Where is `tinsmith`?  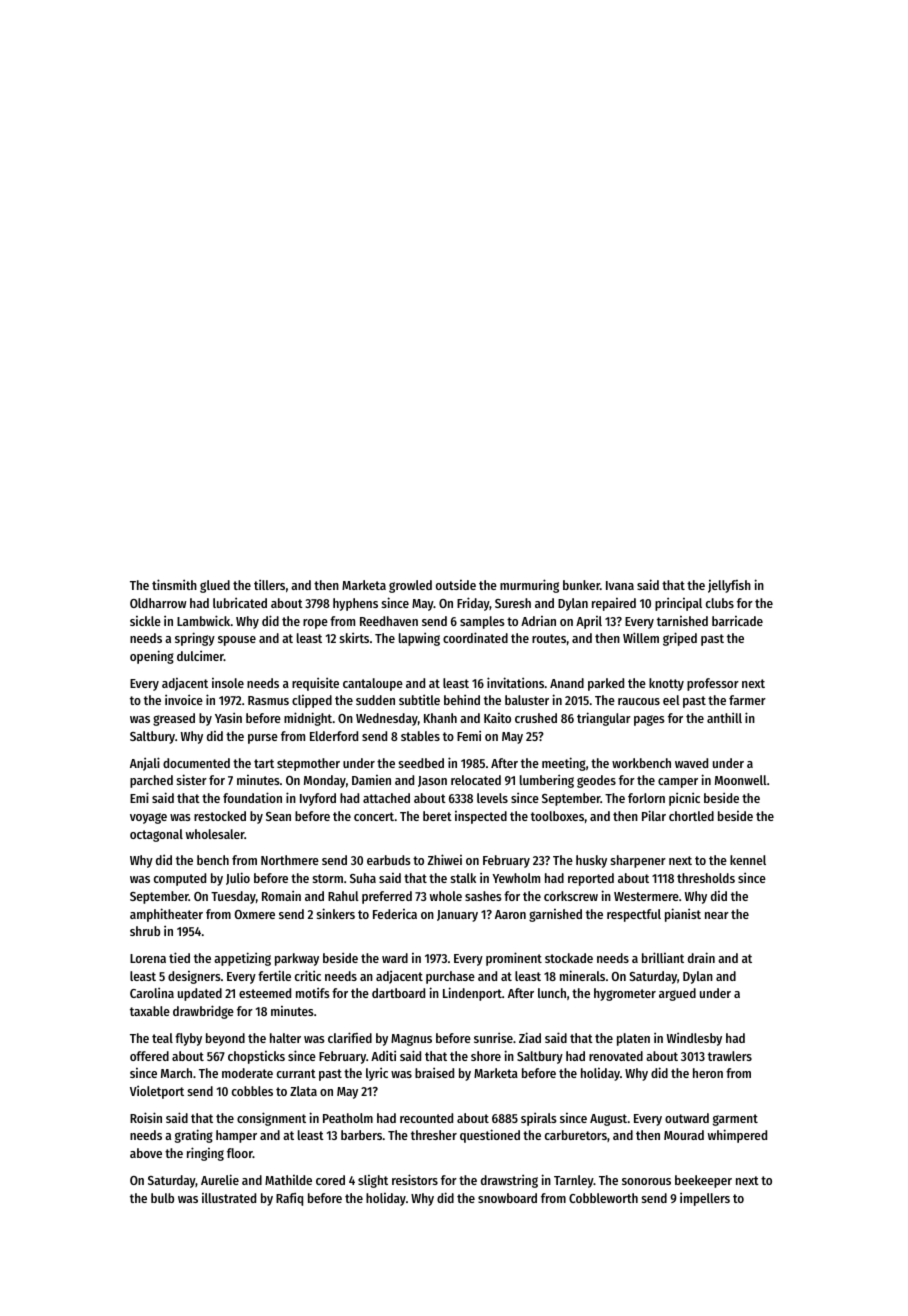
tinsmith is located at coordinates (174, 584).
